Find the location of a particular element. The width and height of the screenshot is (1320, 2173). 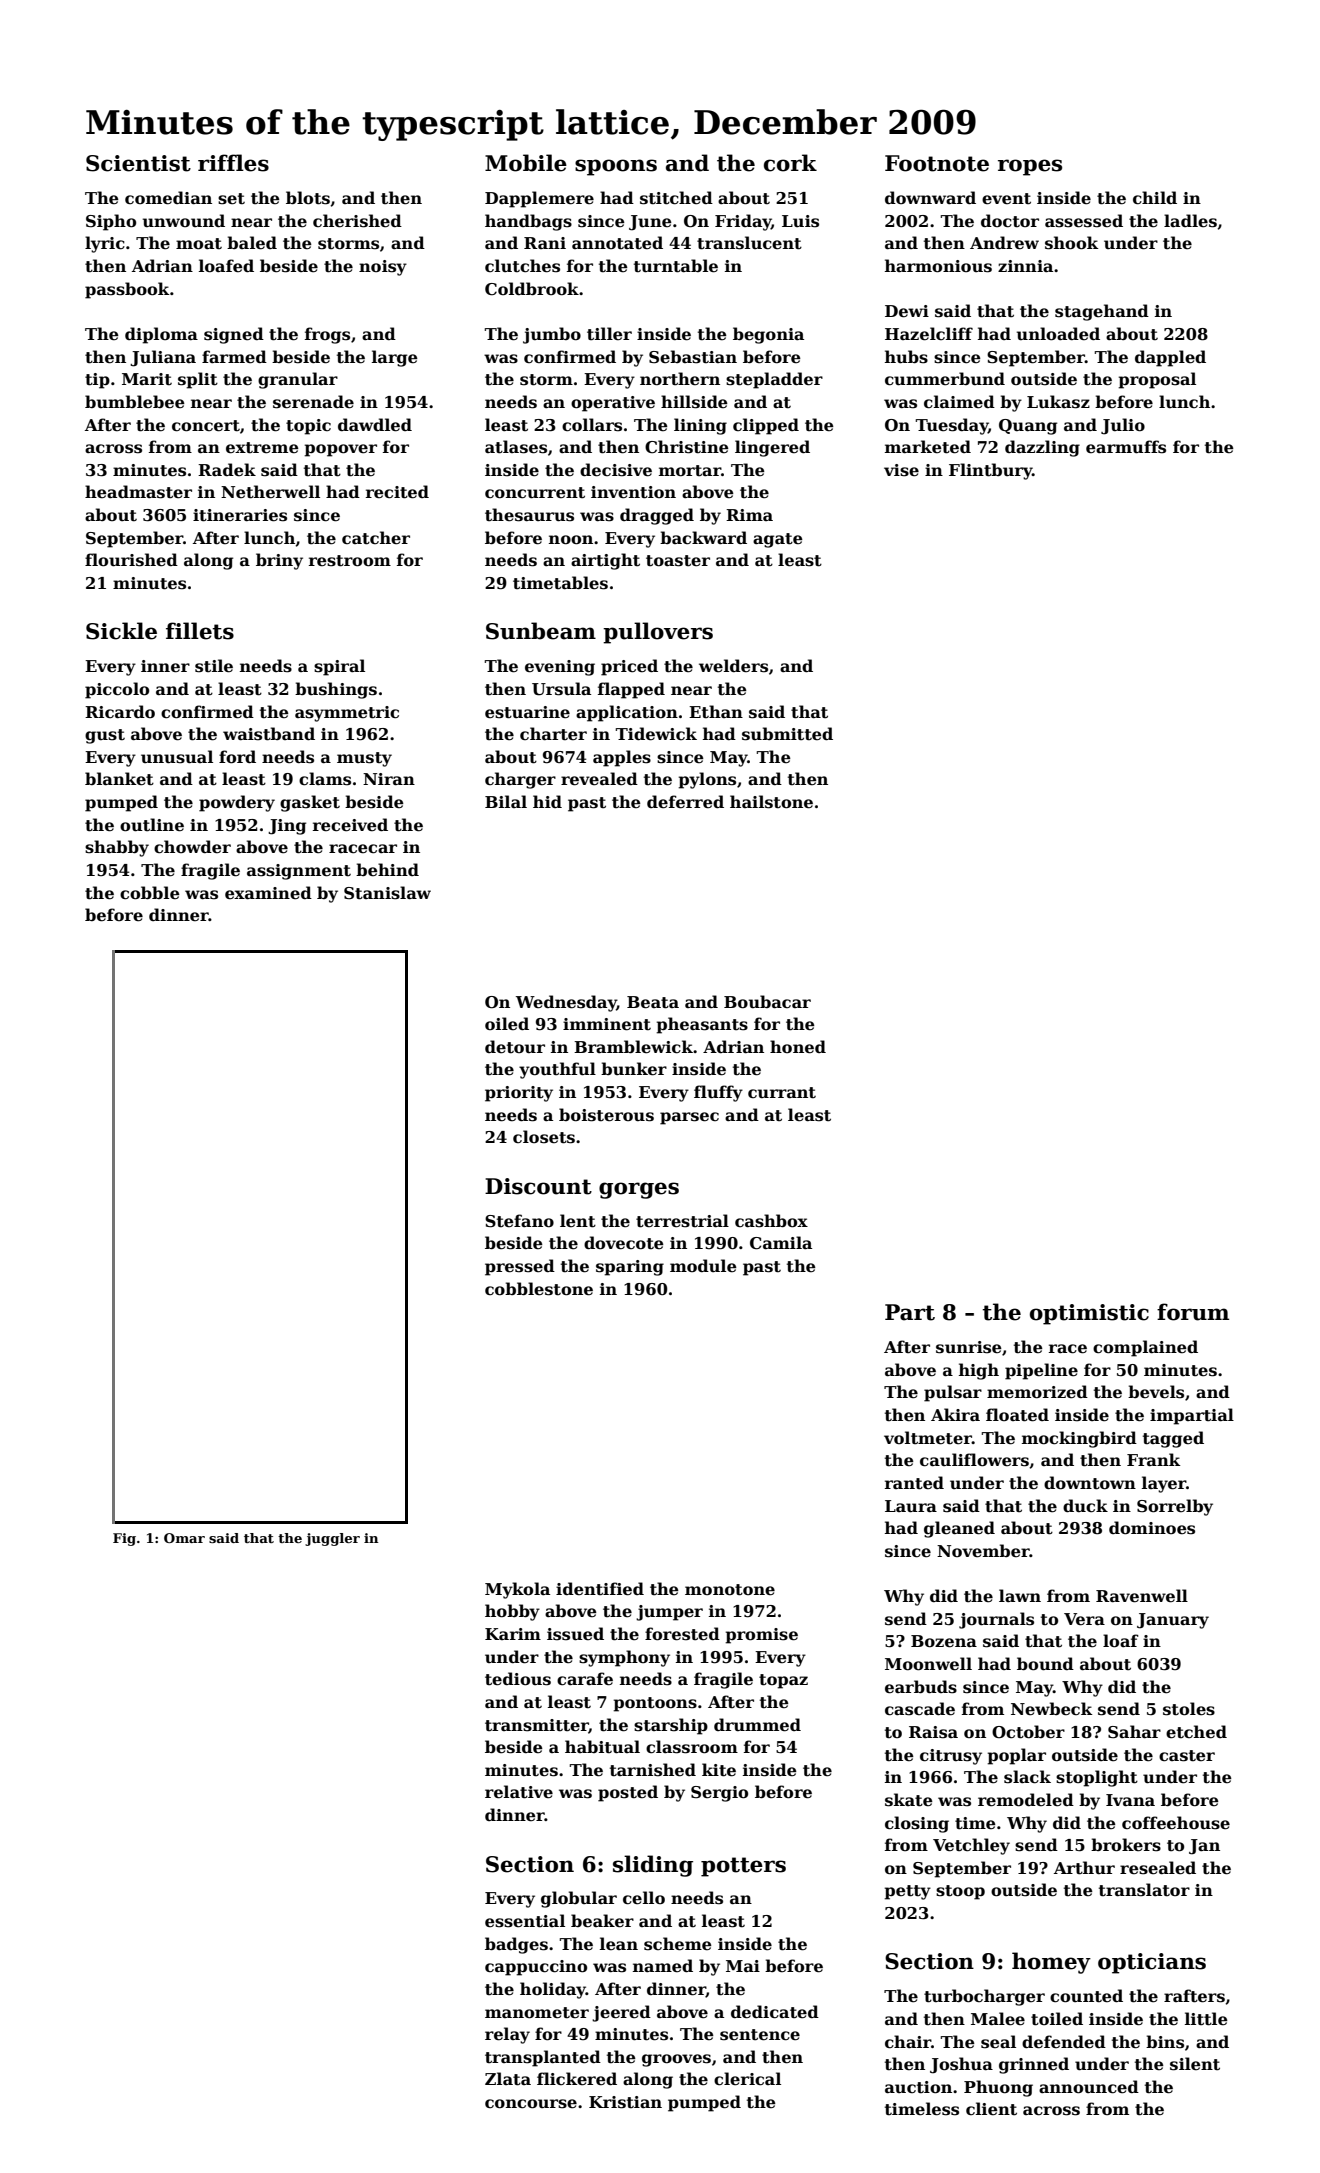

relay is located at coordinates (507, 2035).
